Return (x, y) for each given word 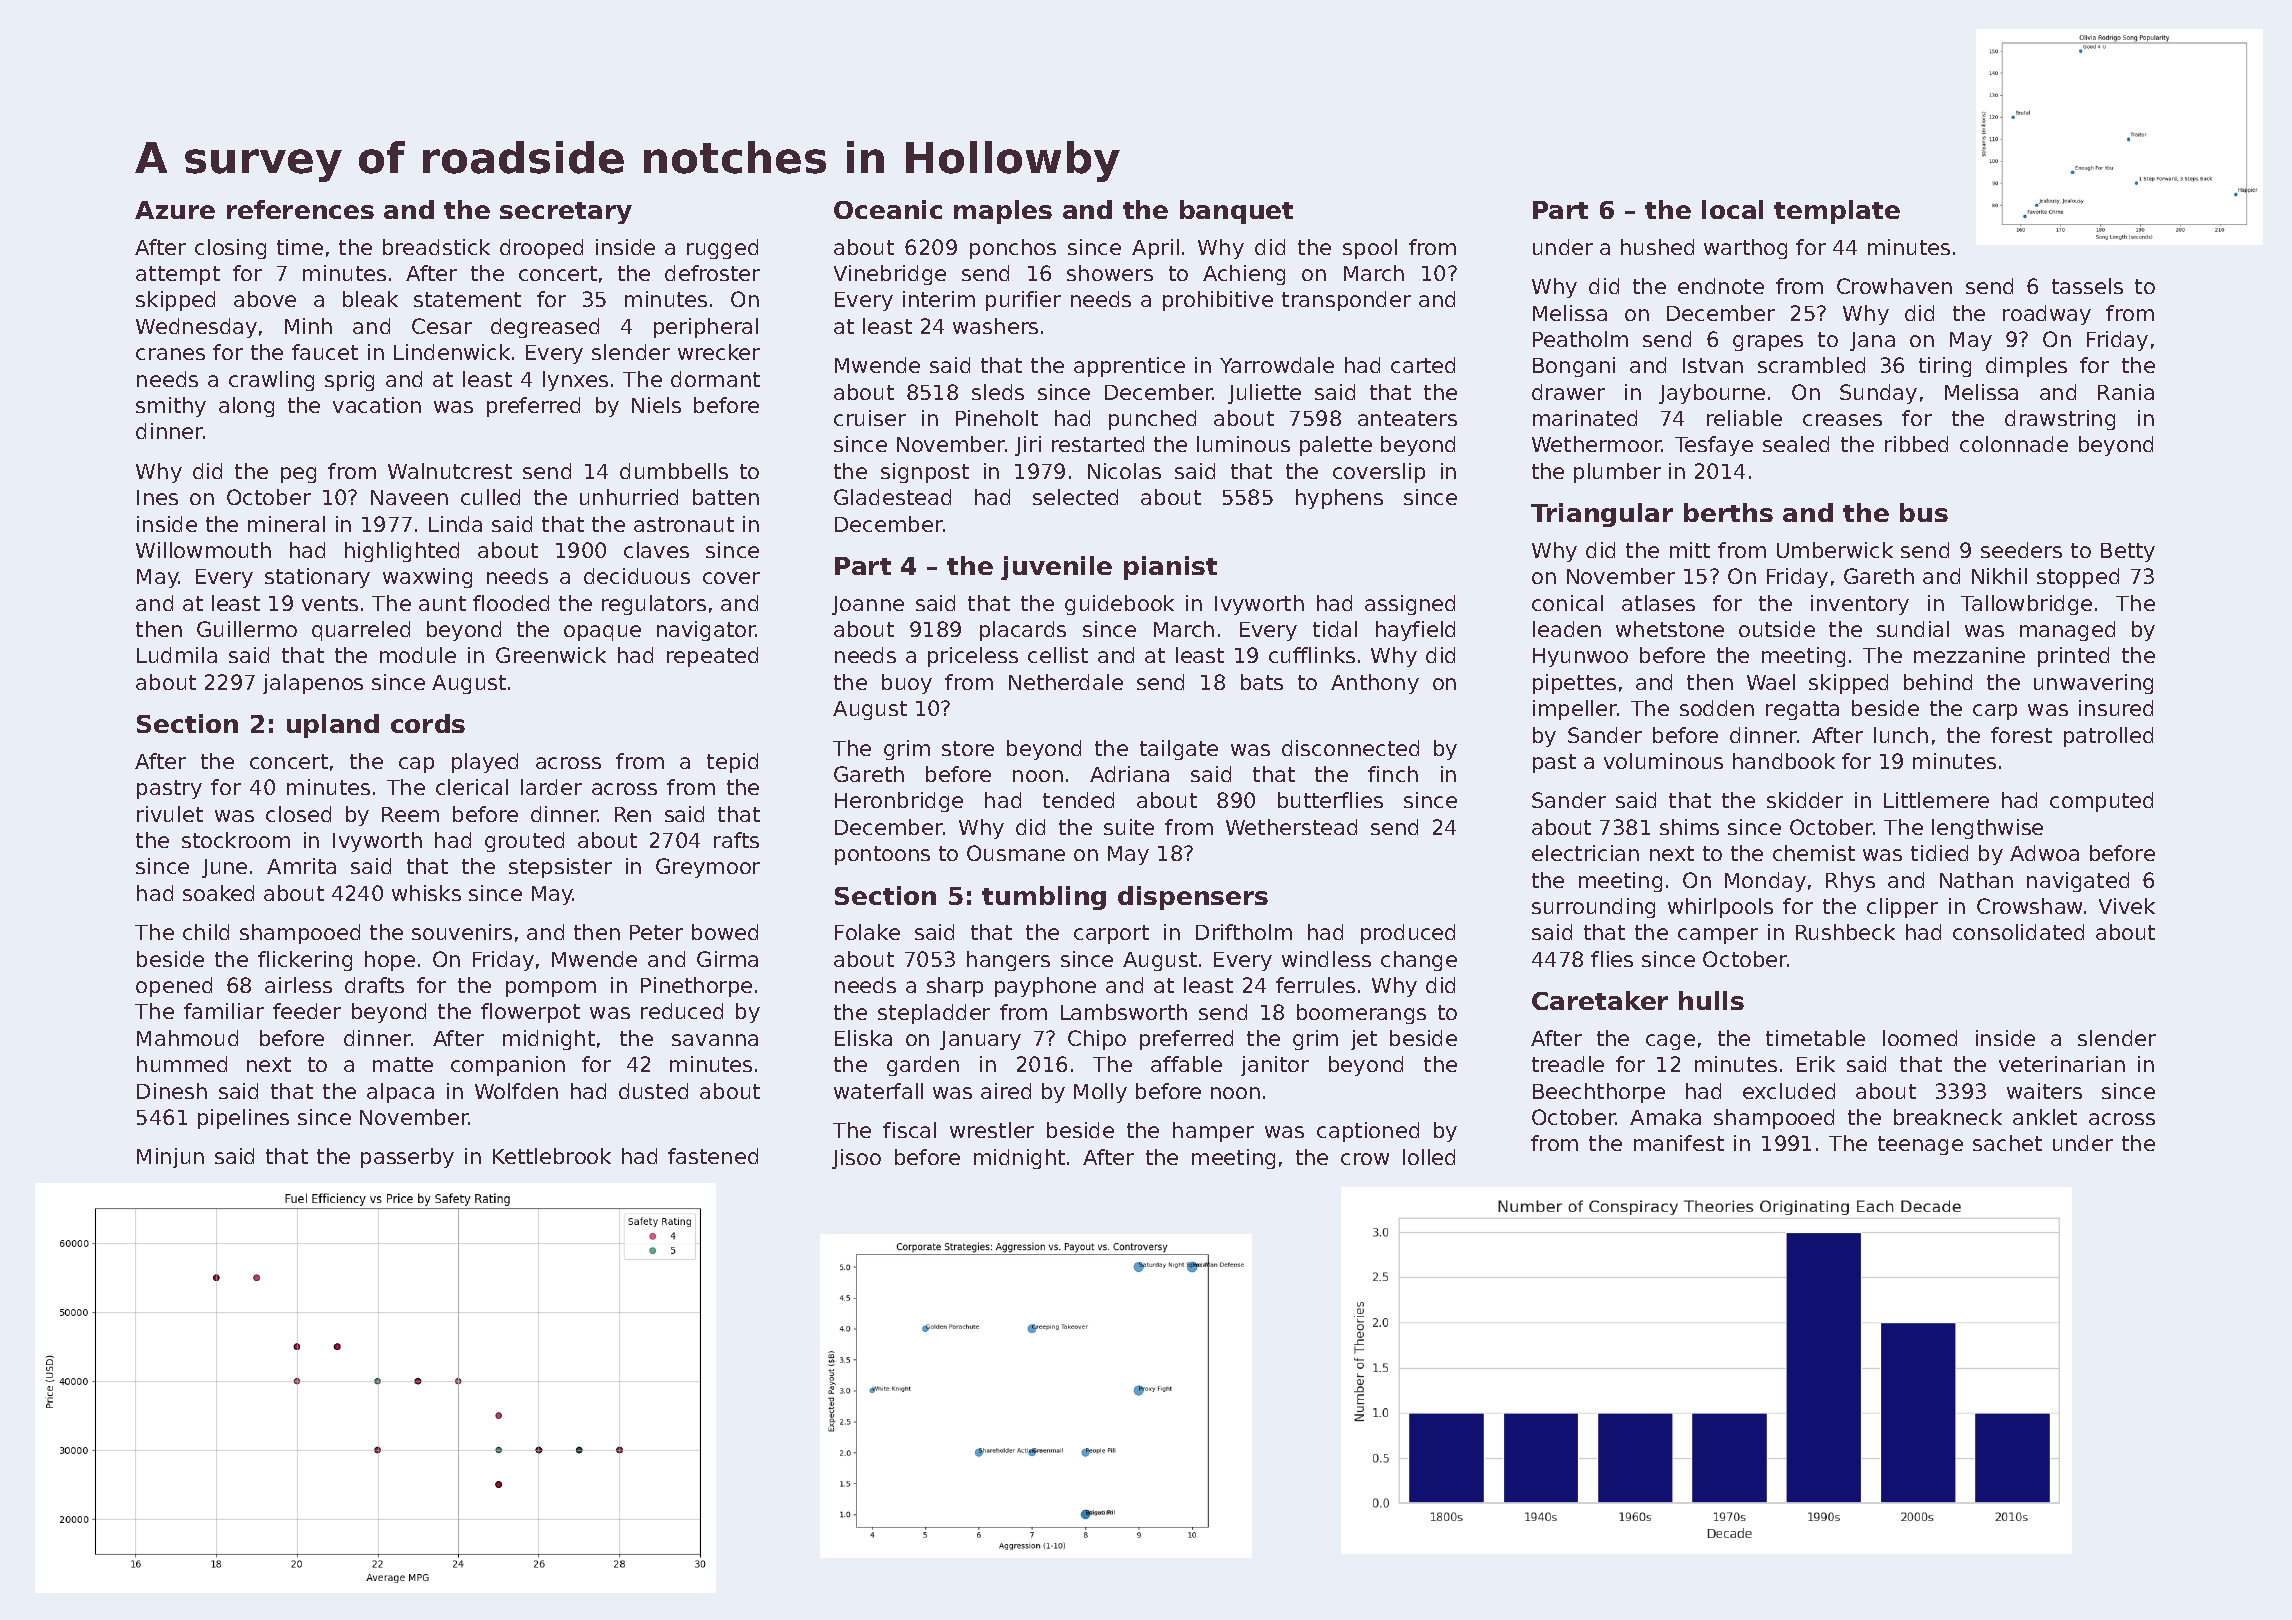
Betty (2128, 552)
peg (298, 475)
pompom (551, 989)
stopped (2078, 578)
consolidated (2018, 932)
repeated (712, 657)
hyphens (1339, 499)
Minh (308, 326)
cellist (1058, 655)
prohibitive (1218, 301)
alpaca (400, 1093)
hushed (1657, 247)
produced (1408, 934)
